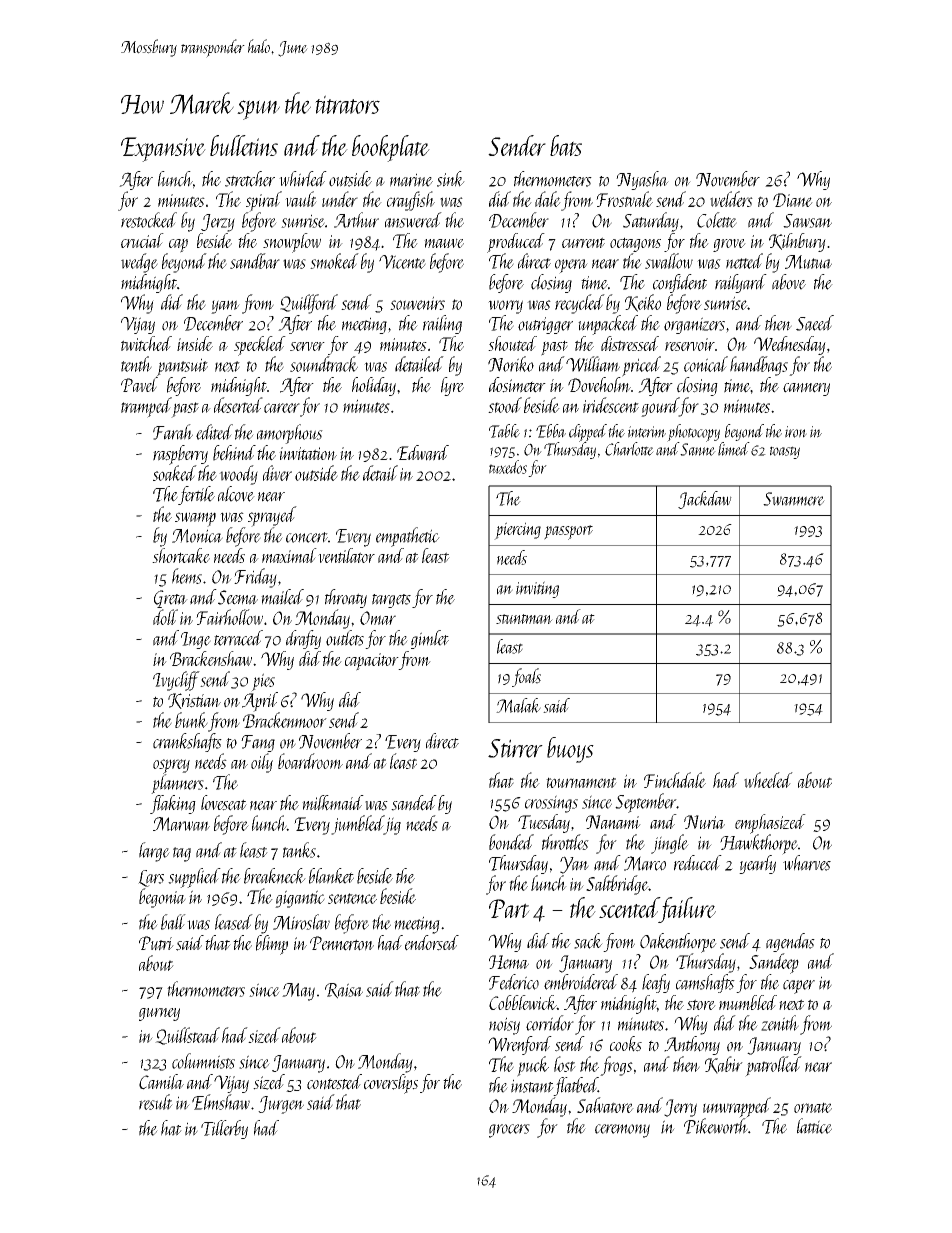 Image resolution: width=952 pixels, height=1233 pixels. Describe the element at coordinates (581, 782) in the screenshot. I see `tournament` at that location.
